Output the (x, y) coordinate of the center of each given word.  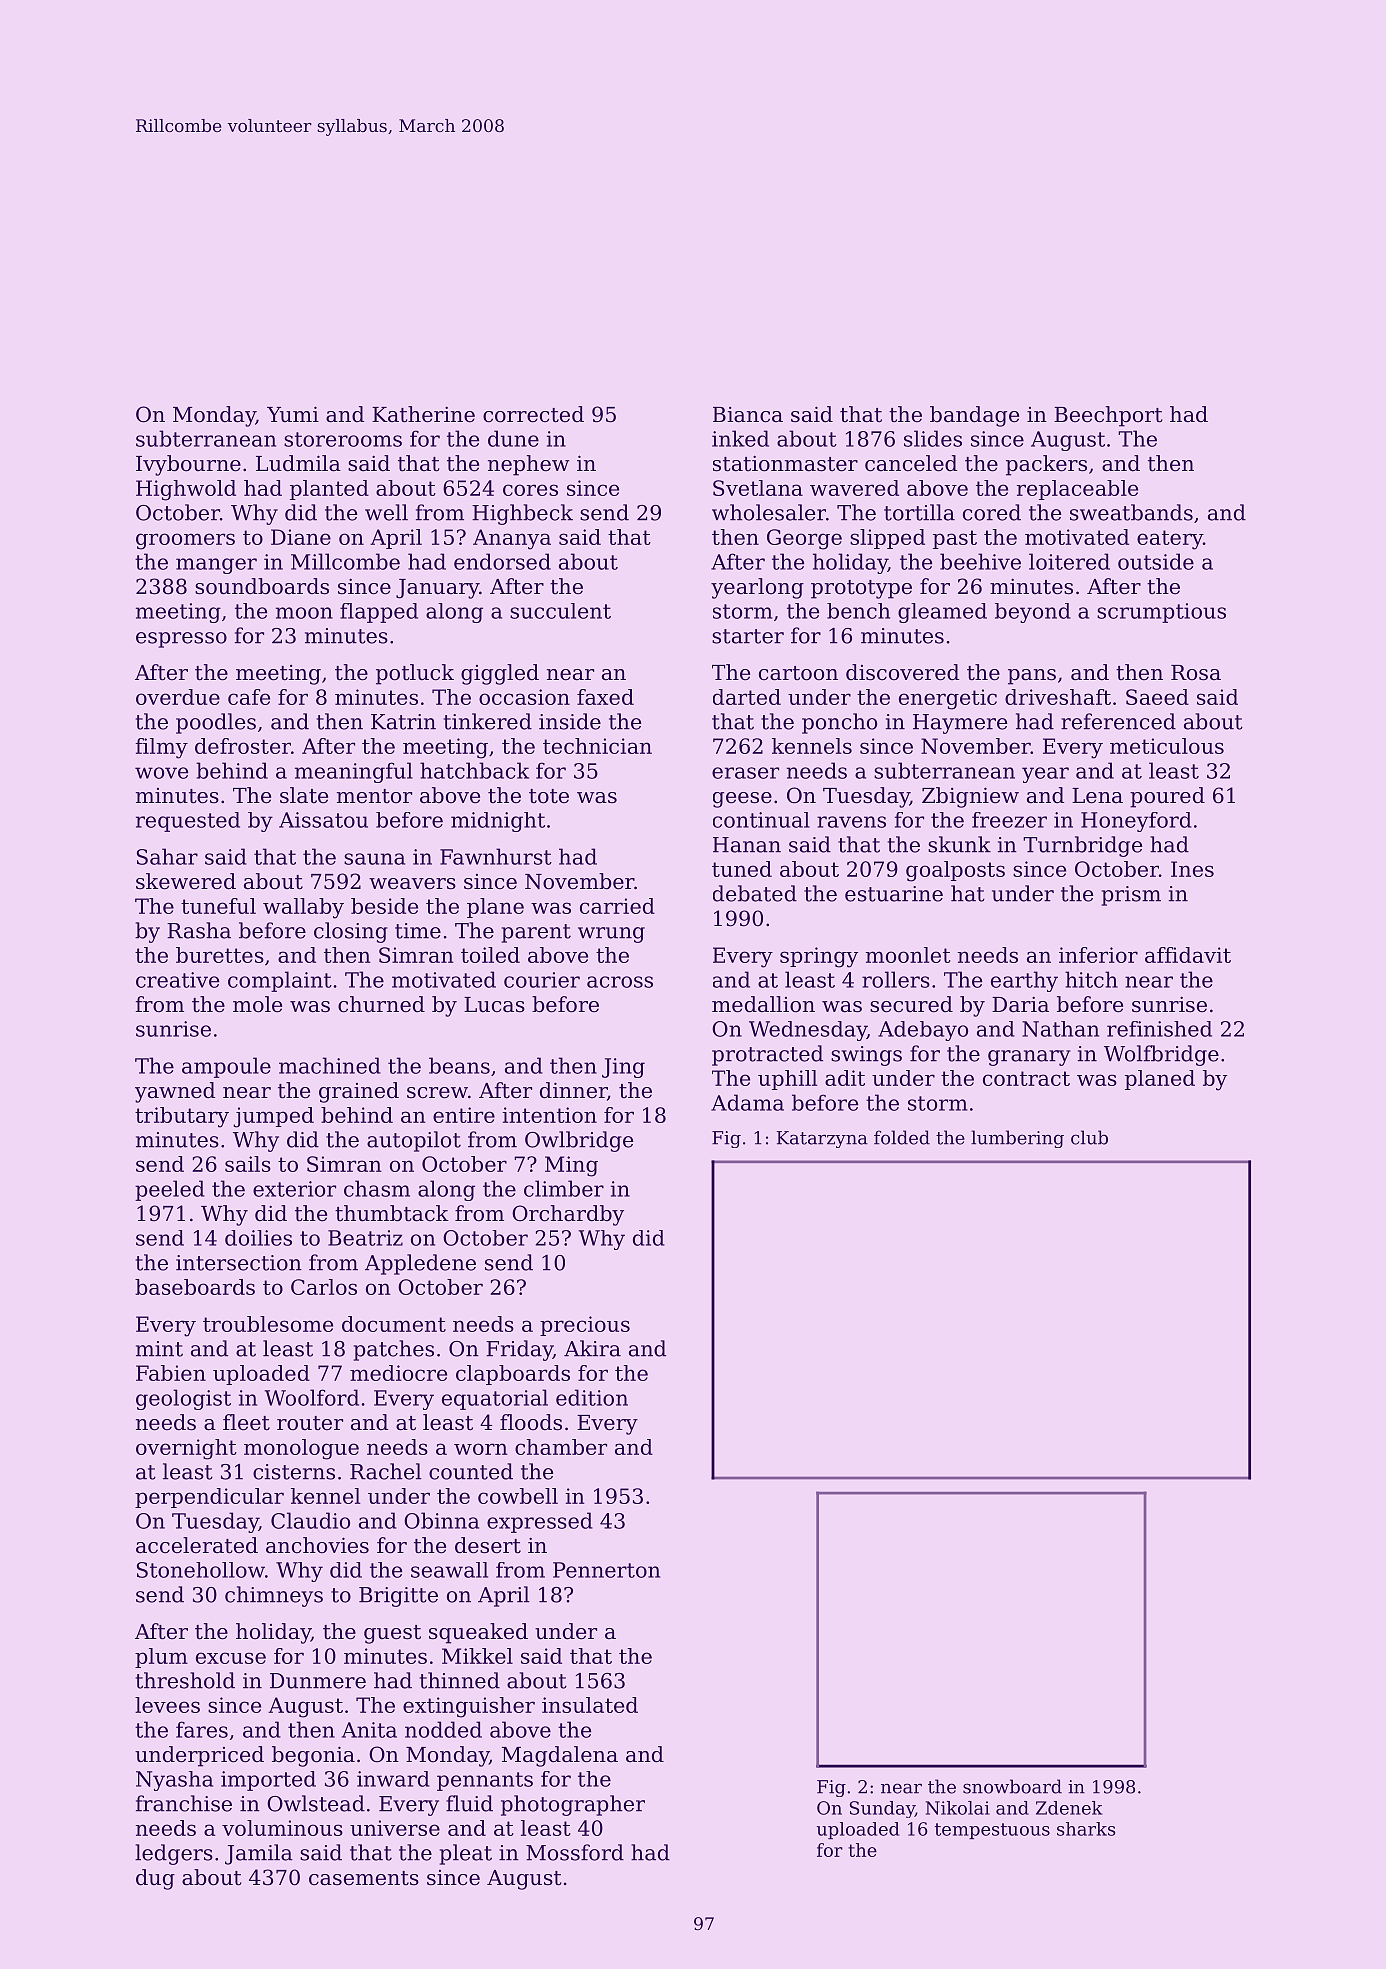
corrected (533, 414)
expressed (540, 1522)
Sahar (167, 856)
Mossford (575, 1852)
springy (819, 957)
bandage (974, 416)
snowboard (1012, 1786)
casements (364, 1878)
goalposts (955, 871)
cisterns (294, 1472)
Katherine (423, 414)
